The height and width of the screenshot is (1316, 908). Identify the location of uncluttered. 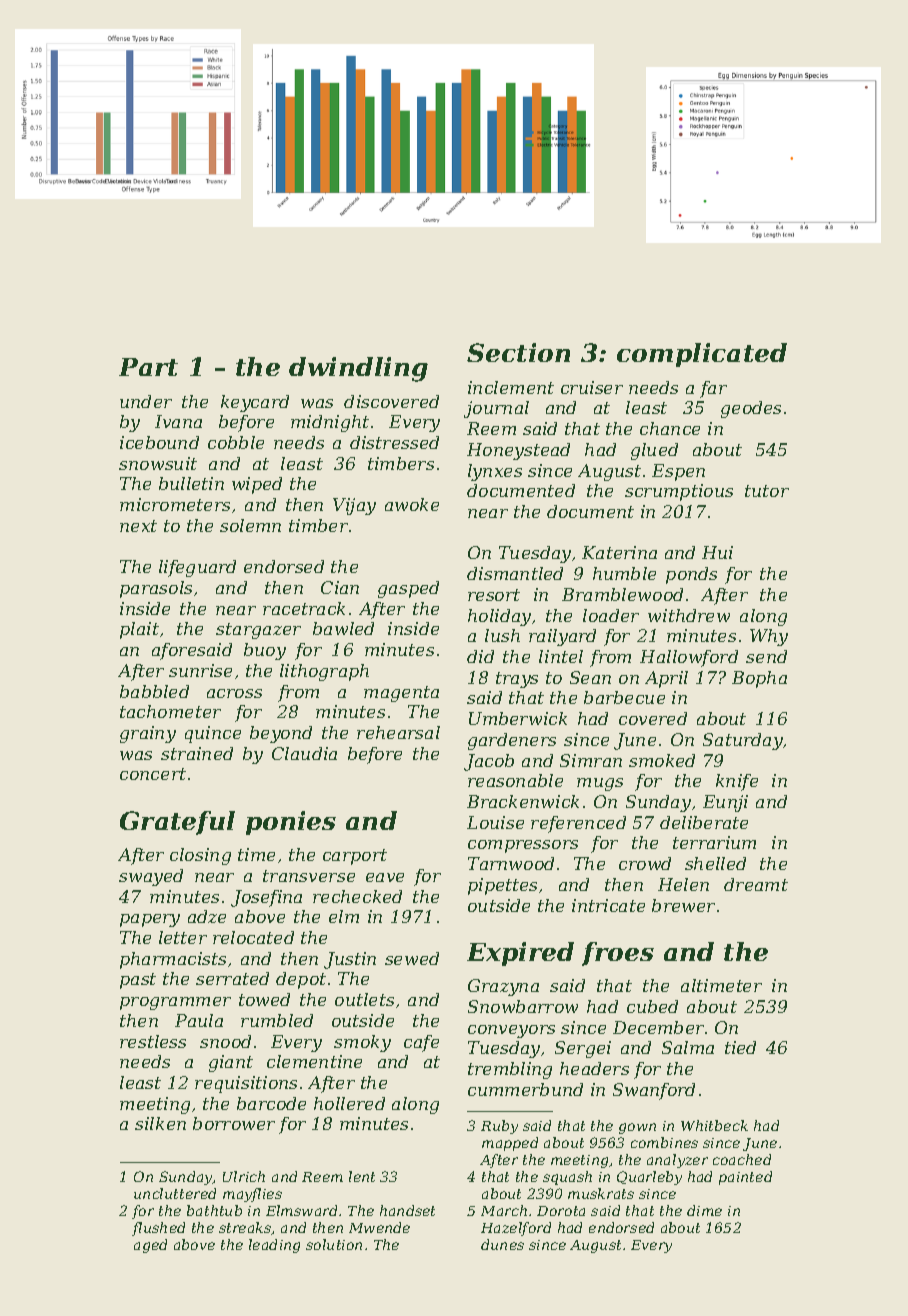
(175, 1193).
